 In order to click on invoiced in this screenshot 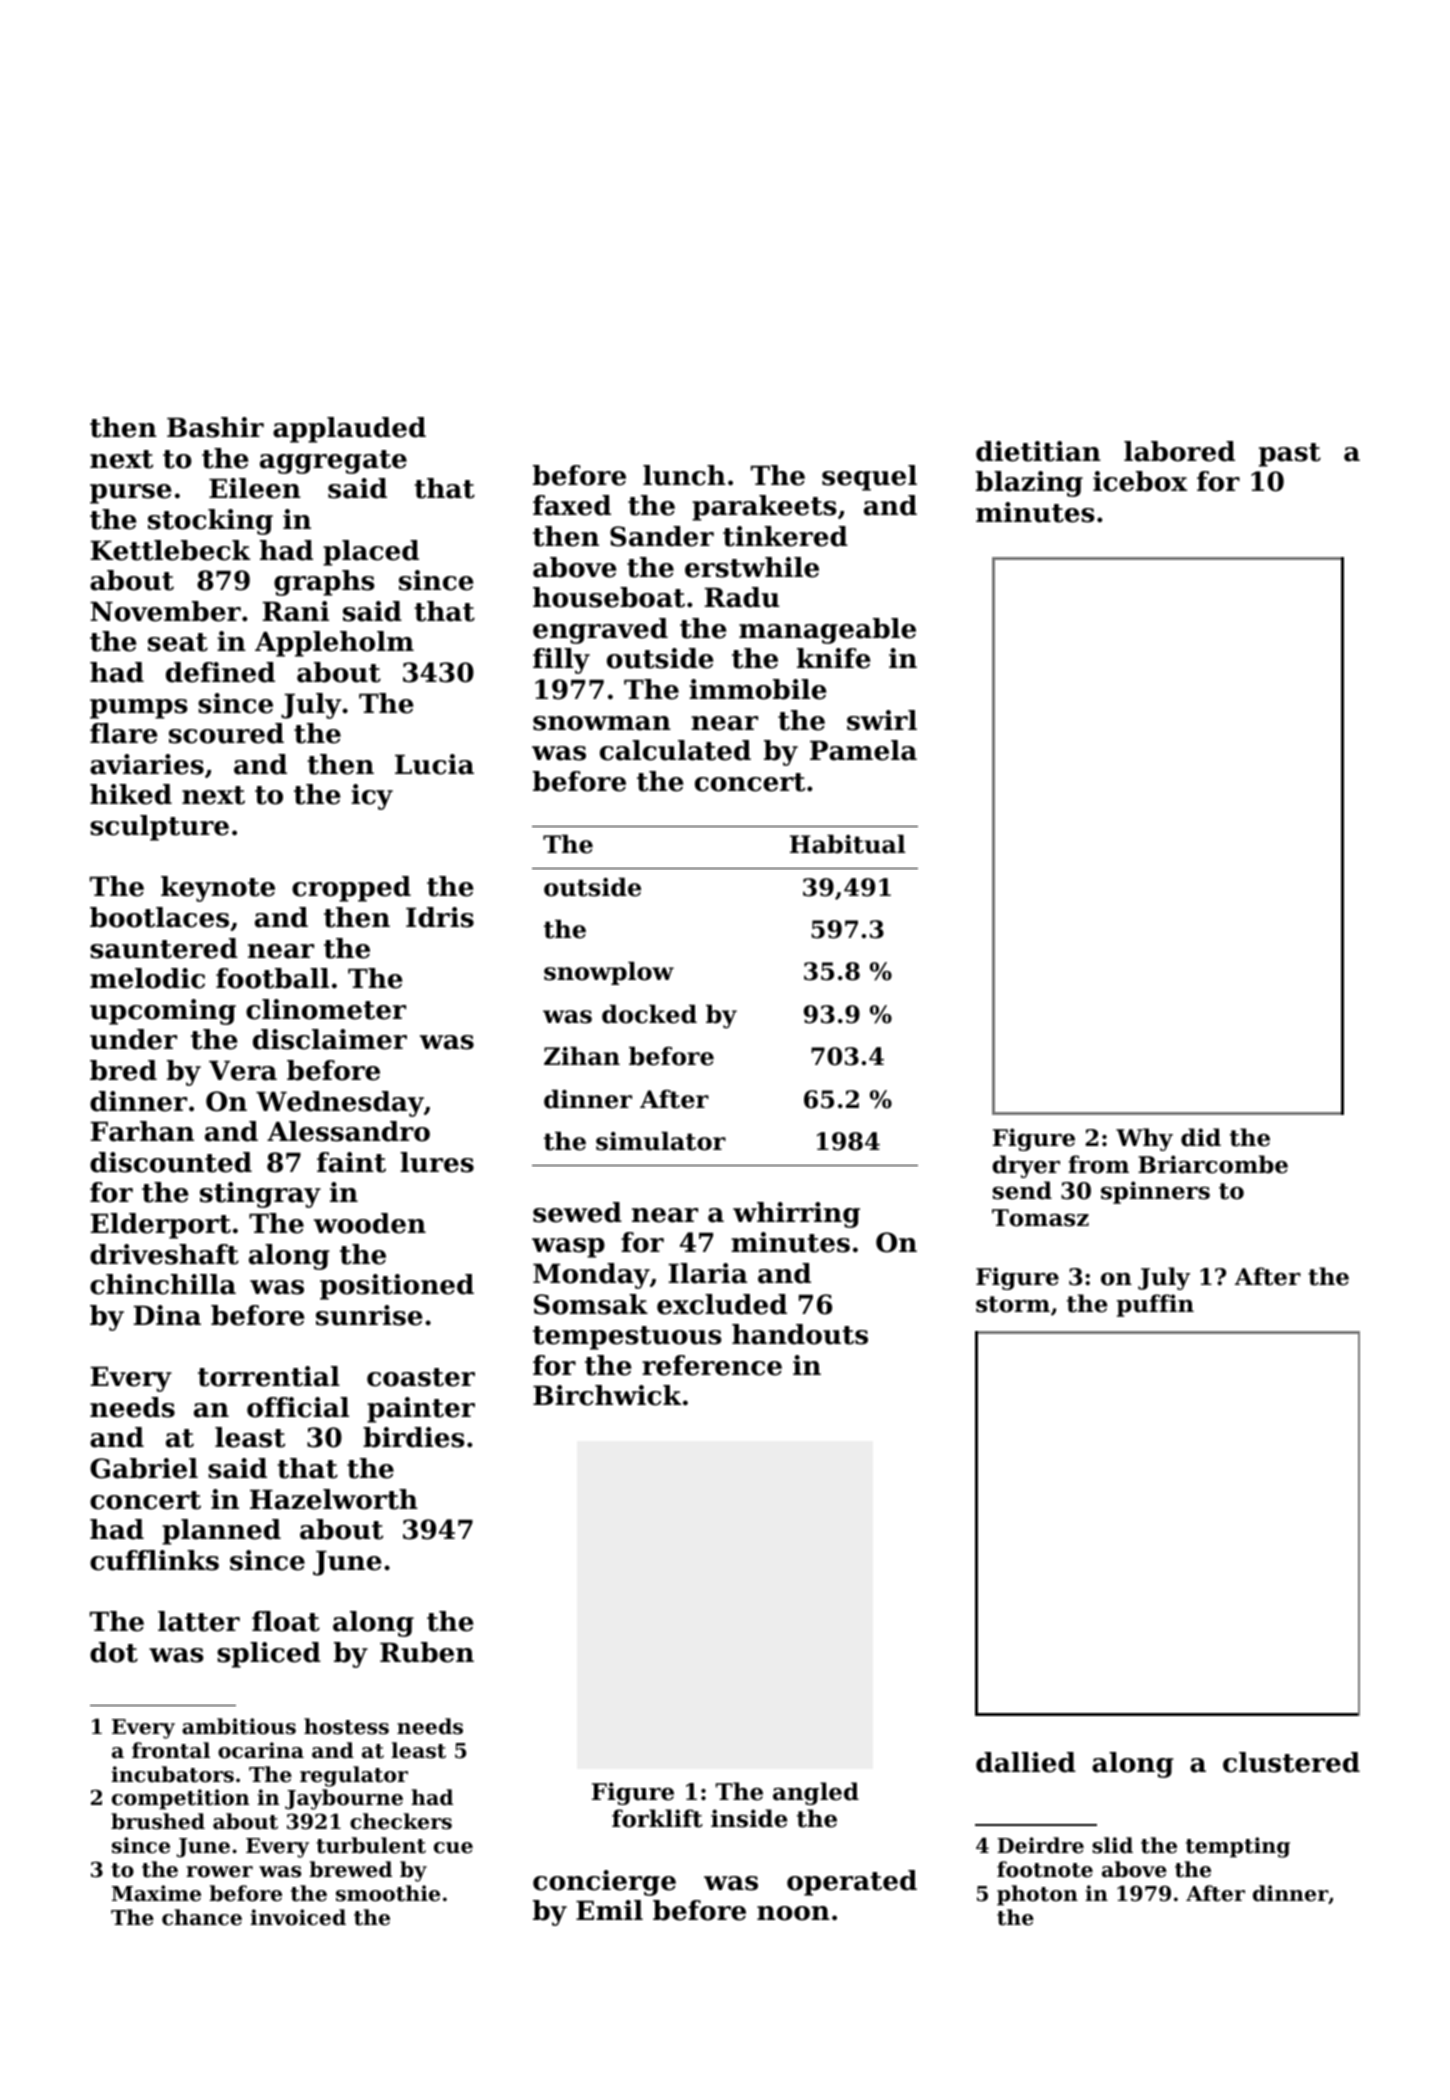, I will do `click(298, 1917)`.
